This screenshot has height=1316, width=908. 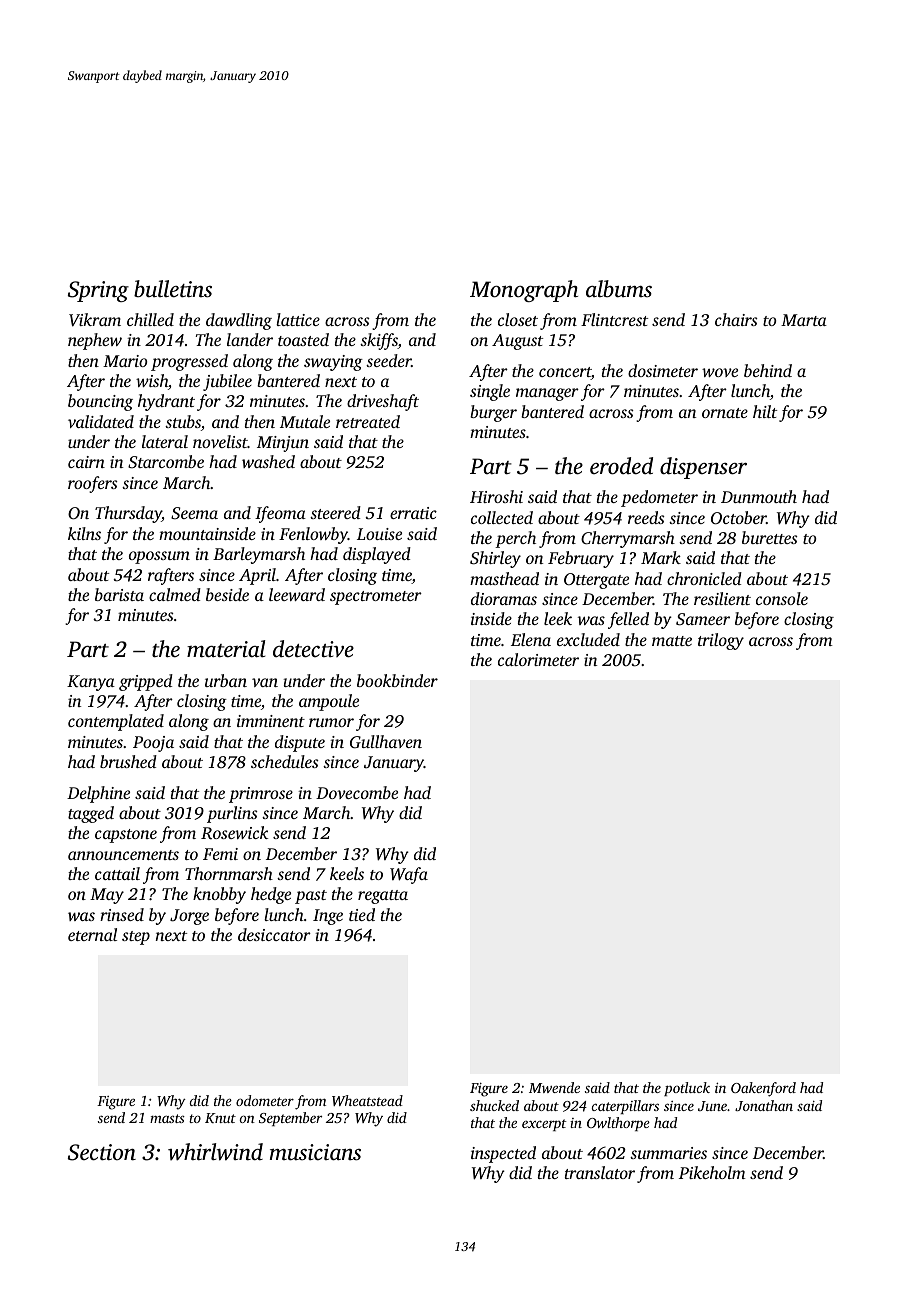 I want to click on displayed, so click(x=377, y=555).
